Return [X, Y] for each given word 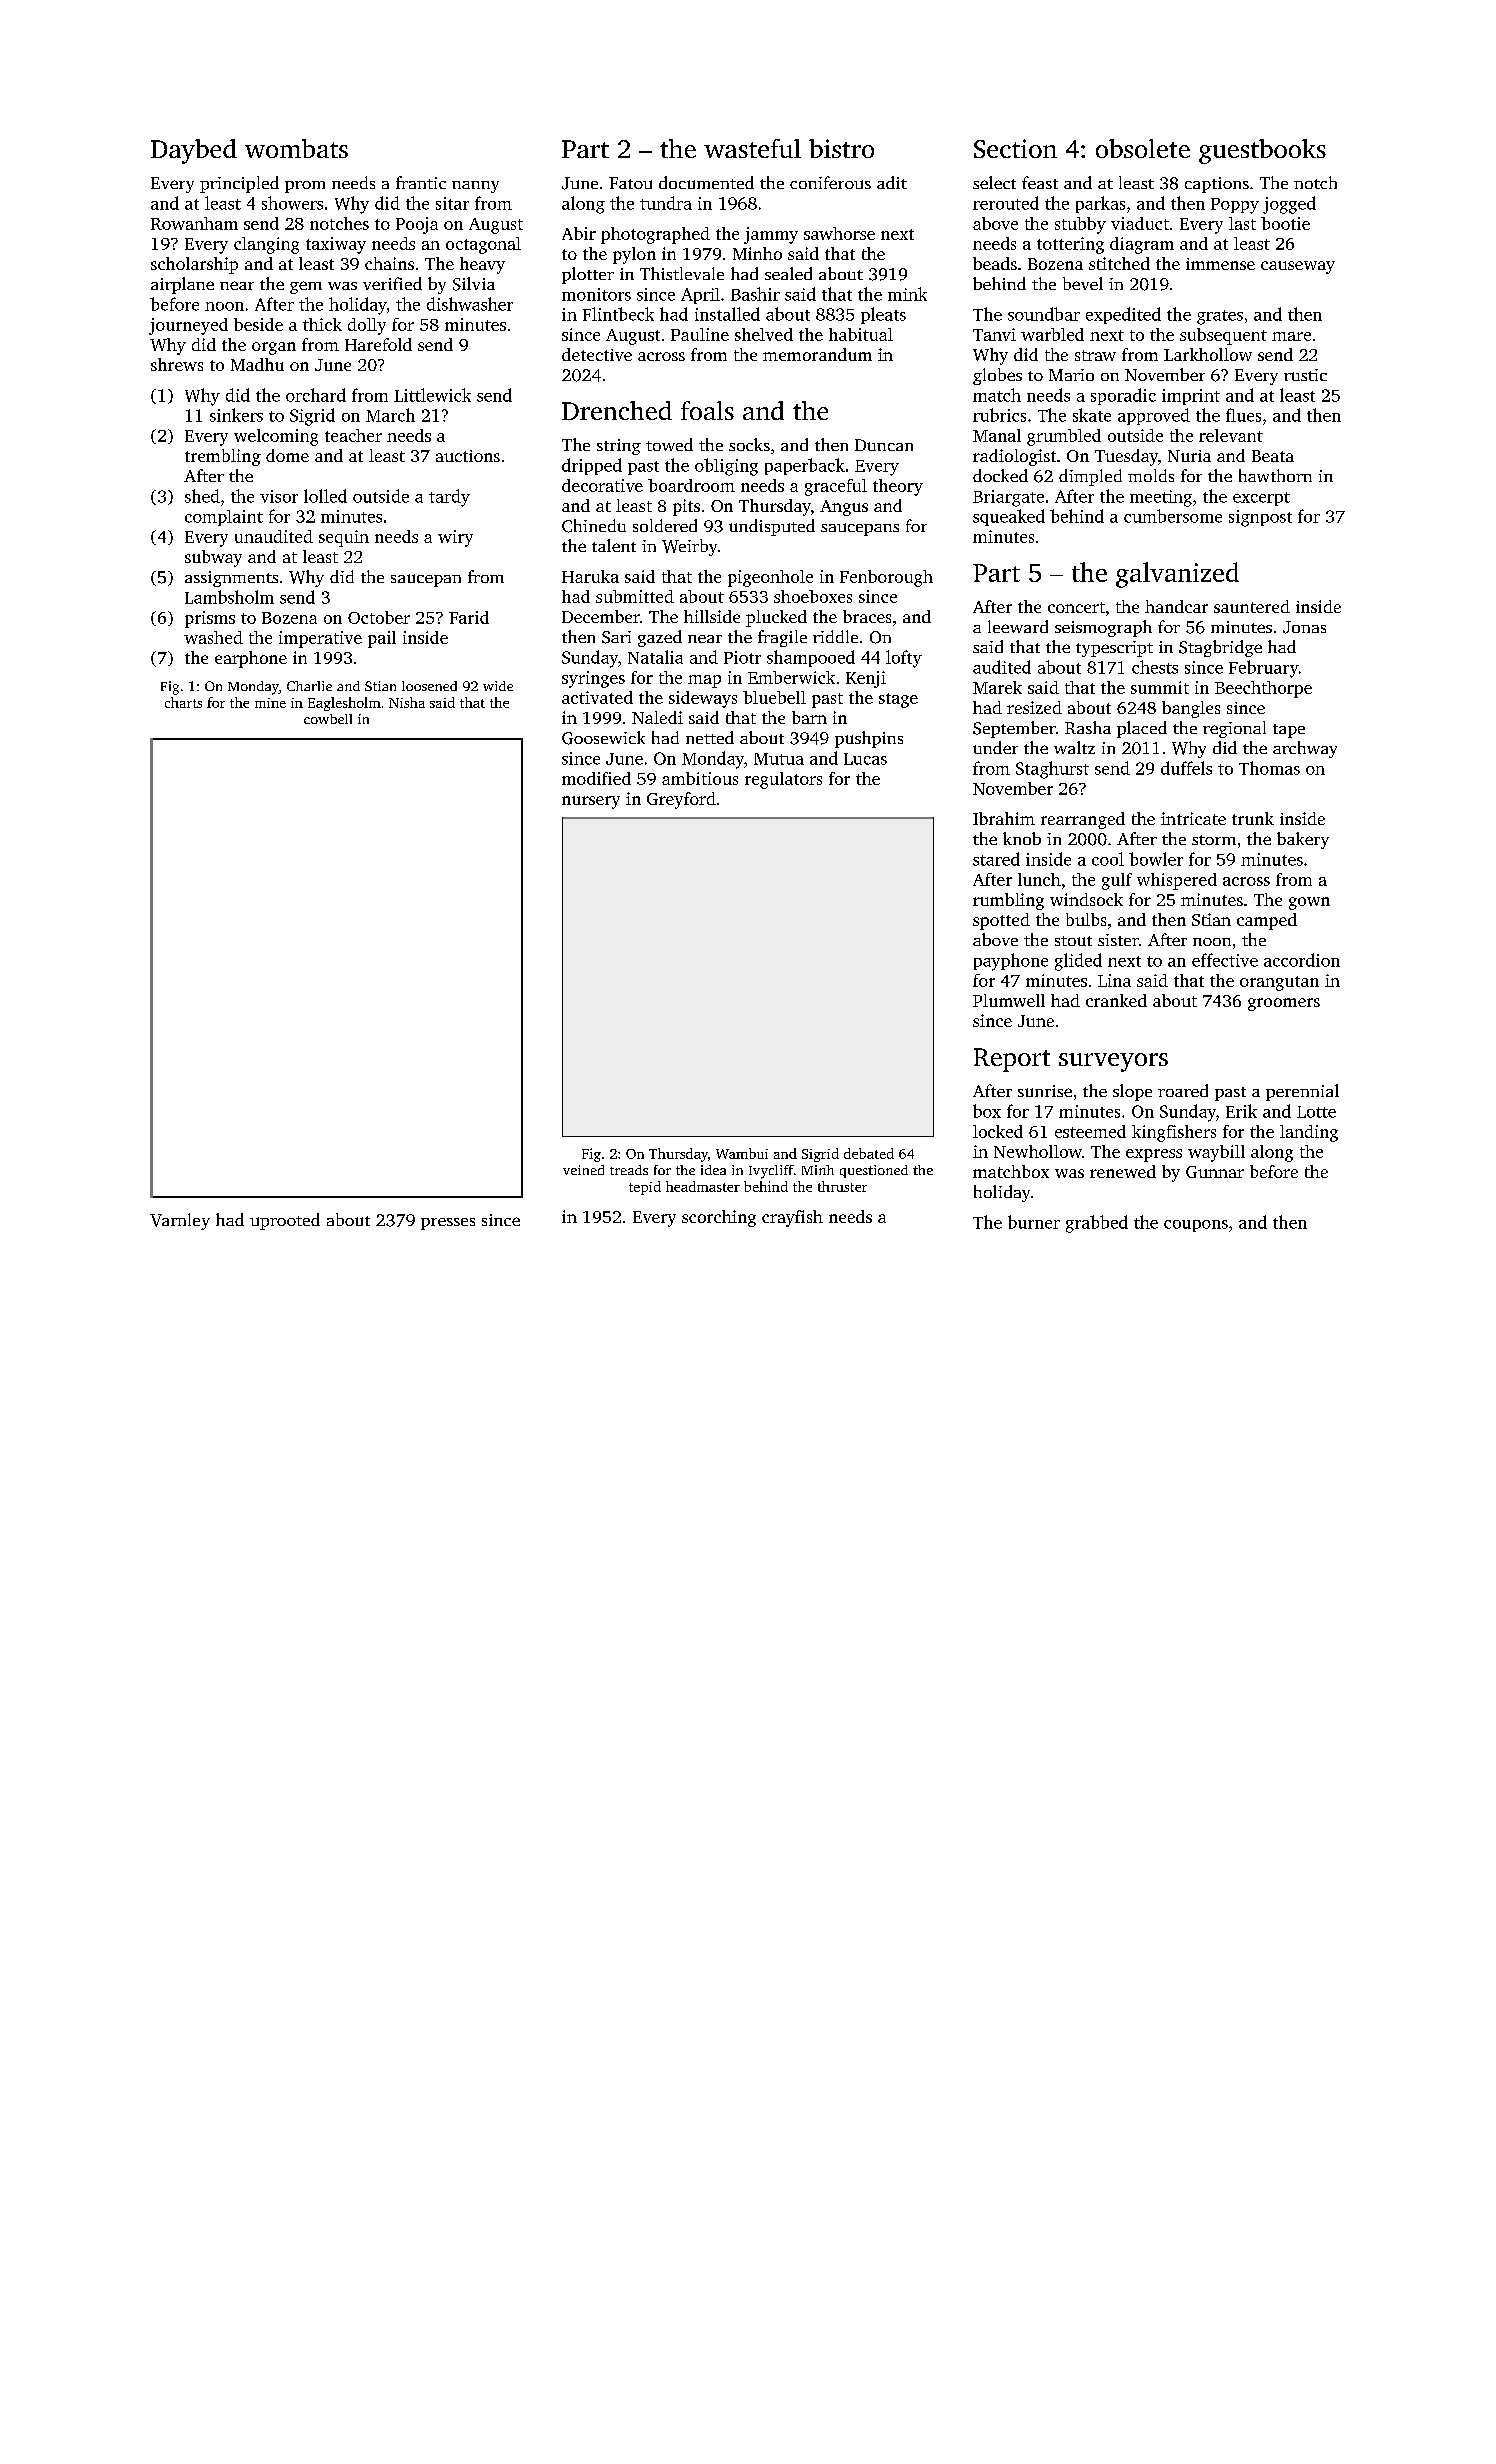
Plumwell [1009, 1000]
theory [898, 487]
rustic [1305, 375]
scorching [719, 1218]
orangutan [1279, 983]
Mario [1071, 375]
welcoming [276, 437]
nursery [591, 802]
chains [389, 263]
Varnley [180, 1221]
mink [907, 294]
